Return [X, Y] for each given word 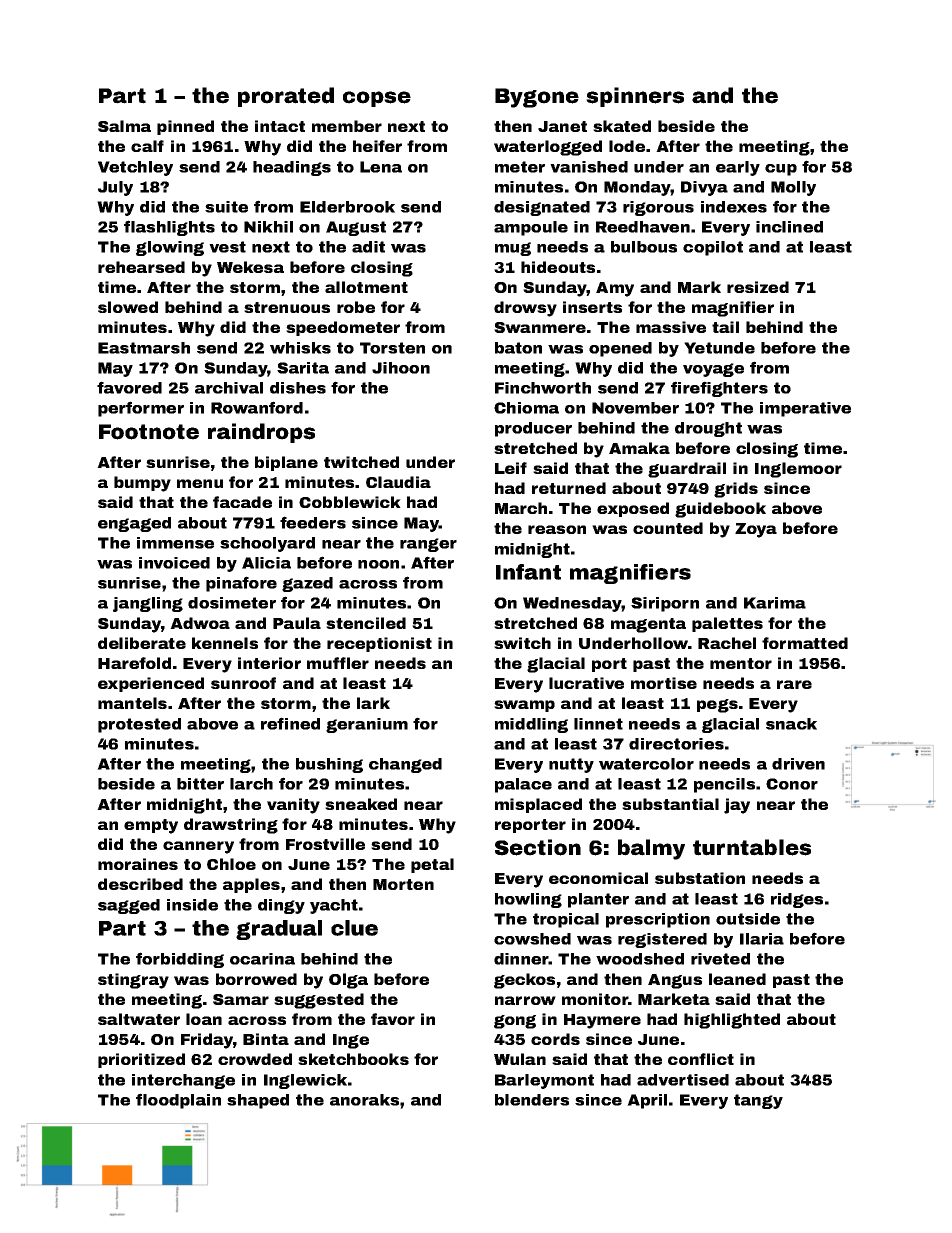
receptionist [379, 644]
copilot [713, 248]
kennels [225, 643]
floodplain [178, 1101]
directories [676, 744]
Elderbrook [347, 207]
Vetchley [135, 168]
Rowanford [257, 407]
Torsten [392, 348]
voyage [713, 370]
